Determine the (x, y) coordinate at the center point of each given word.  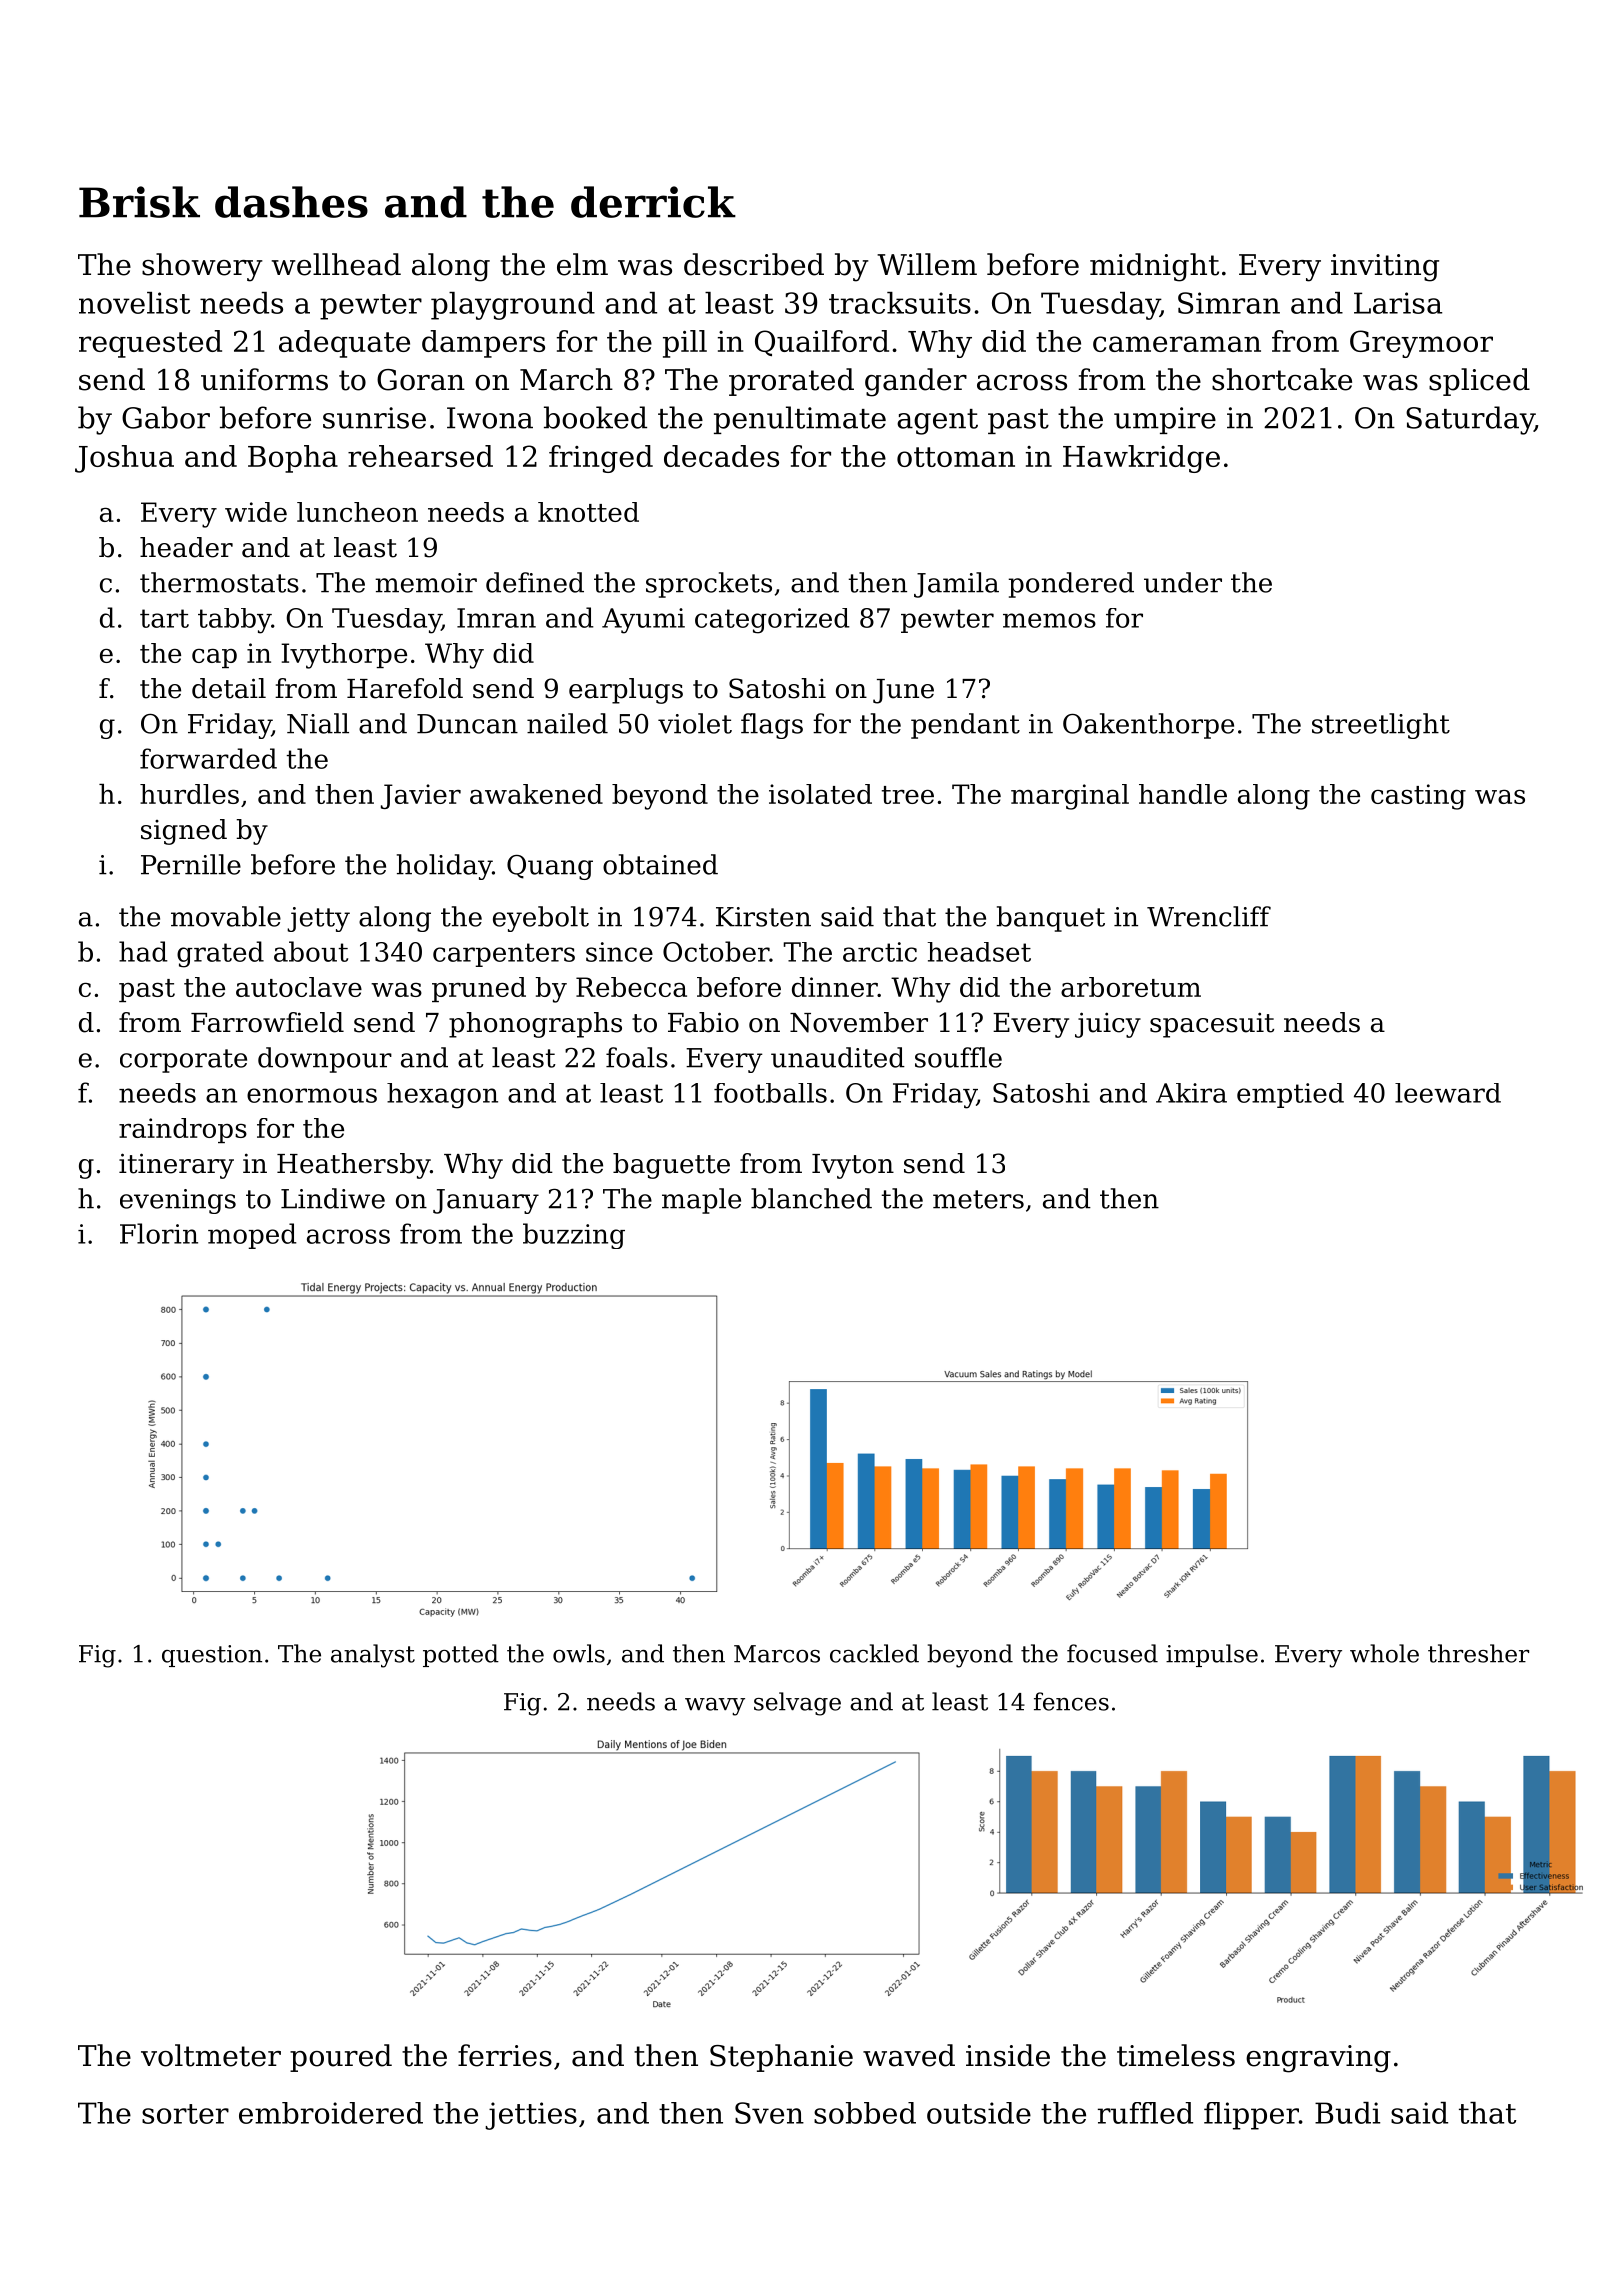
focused (1112, 1653)
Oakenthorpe (1148, 726)
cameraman (1177, 344)
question (212, 1656)
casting (1418, 797)
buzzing (574, 1236)
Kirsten (763, 917)
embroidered (331, 2113)
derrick (653, 202)
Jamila (956, 585)
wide (256, 512)
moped (252, 1236)
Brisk (139, 202)
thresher (1478, 1653)
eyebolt (541, 919)
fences (1071, 1701)
